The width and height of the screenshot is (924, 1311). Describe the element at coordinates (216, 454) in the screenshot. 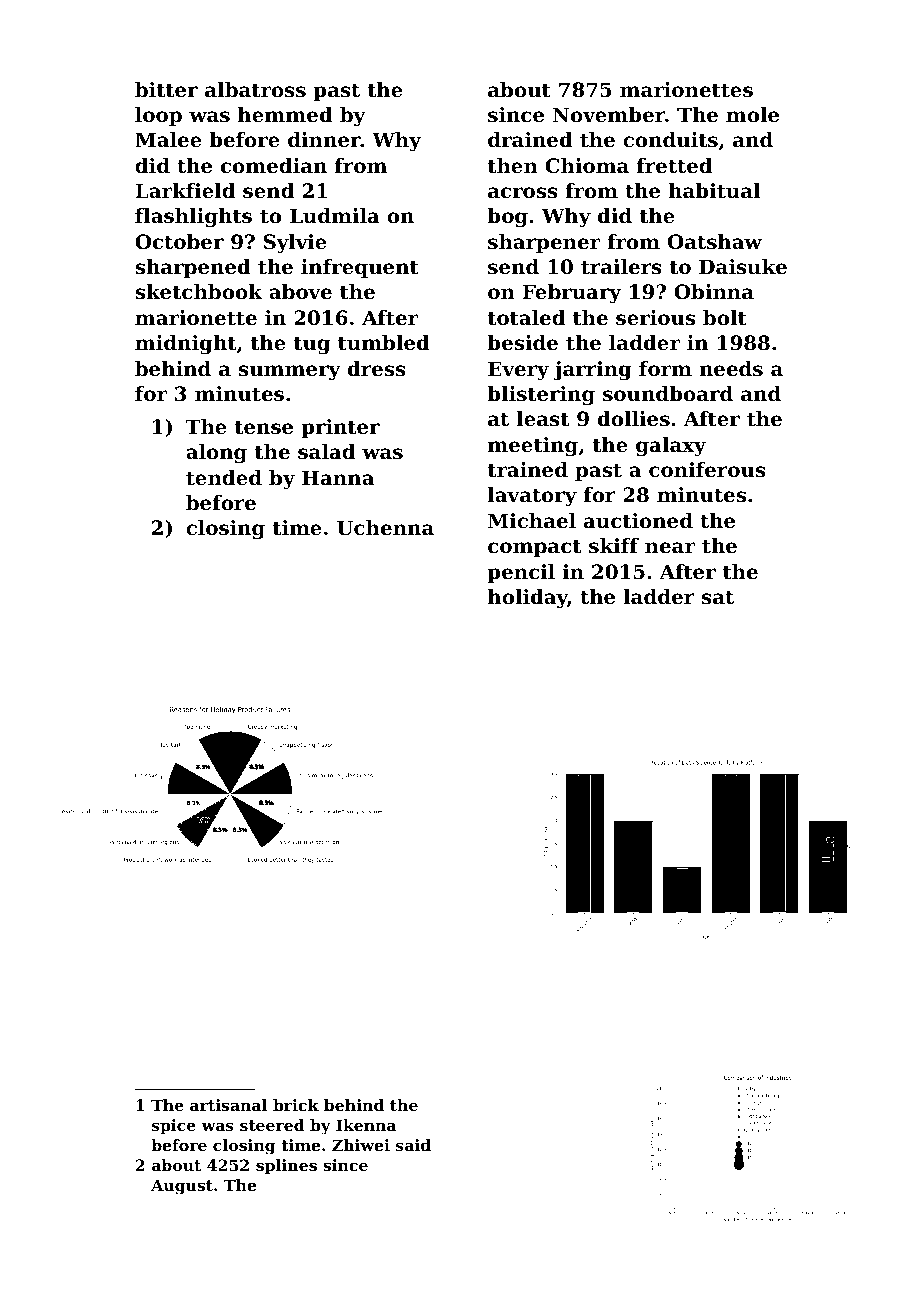

I see `along` at that location.
